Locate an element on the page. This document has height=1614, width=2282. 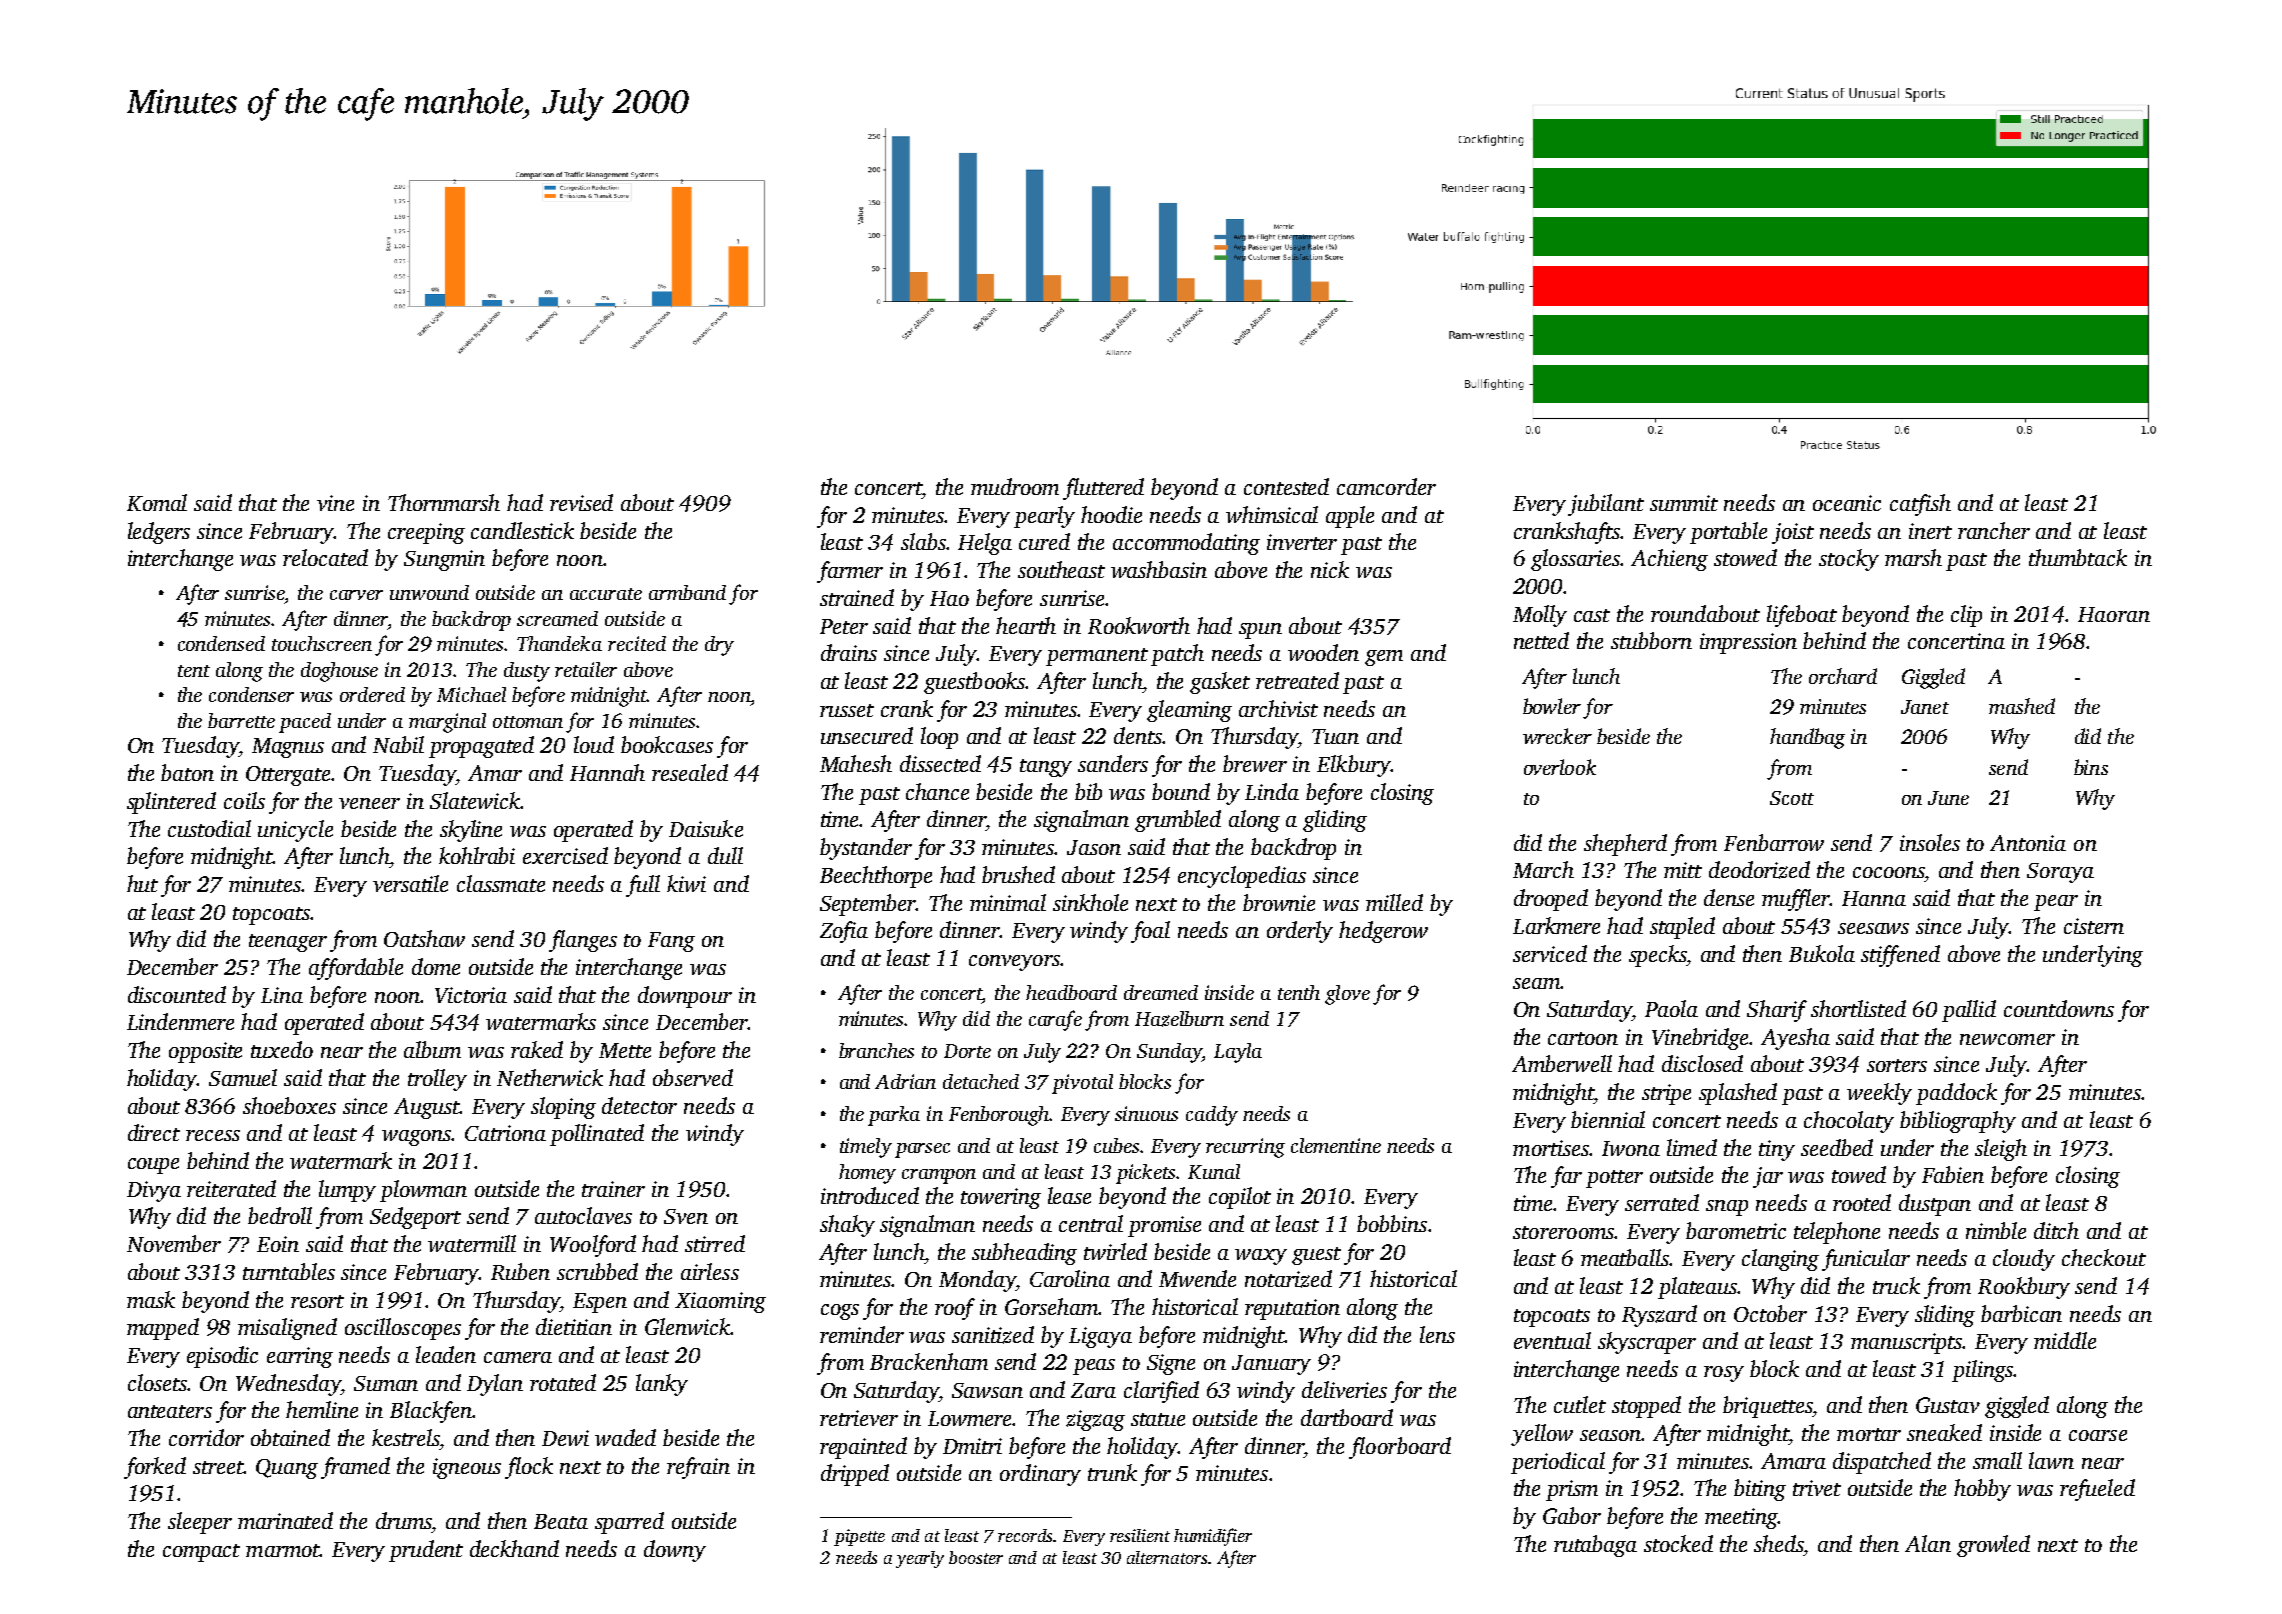
Gorseham is located at coordinates (1051, 1306).
